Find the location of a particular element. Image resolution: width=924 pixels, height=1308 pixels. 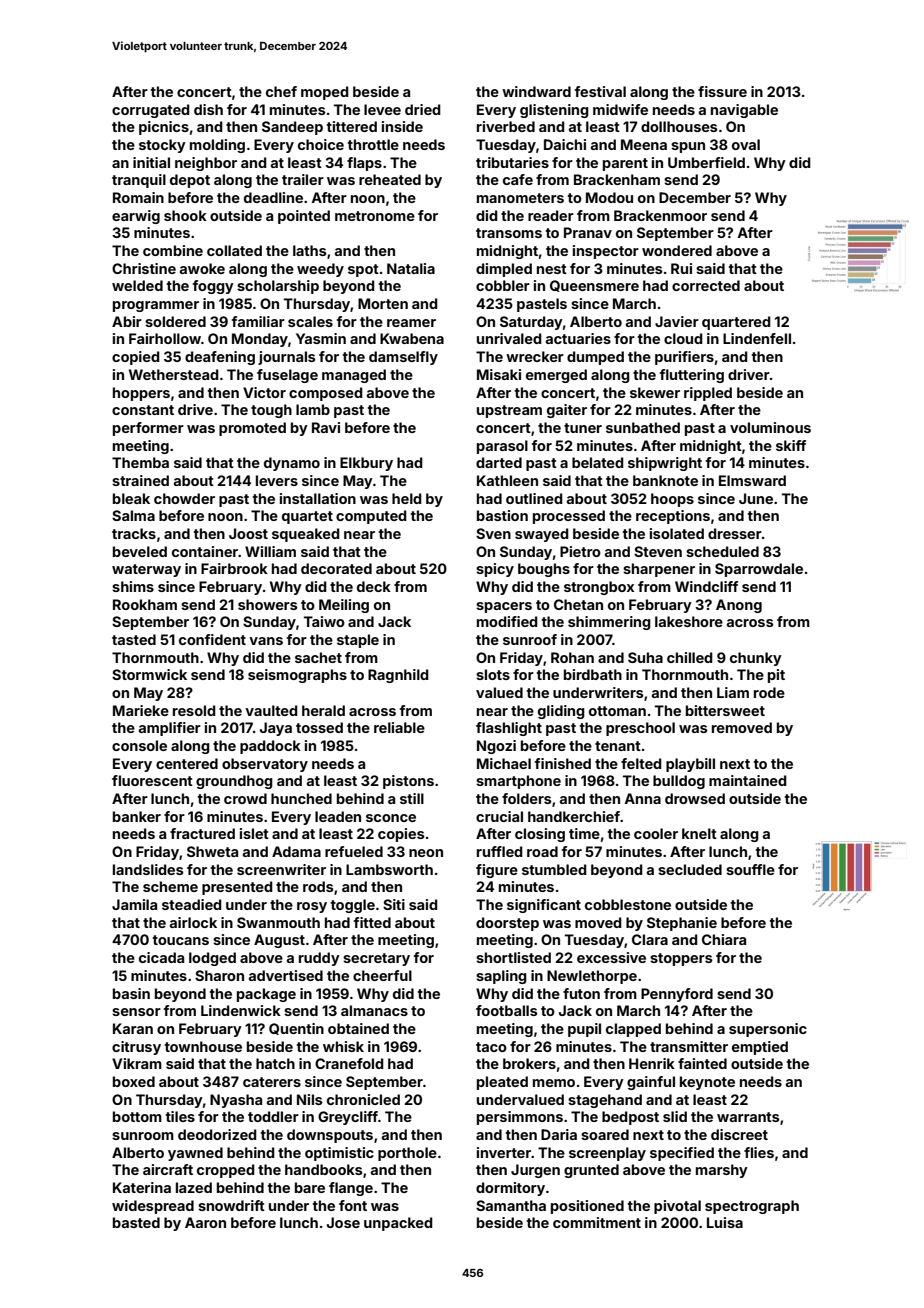

belated is located at coordinates (598, 462).
